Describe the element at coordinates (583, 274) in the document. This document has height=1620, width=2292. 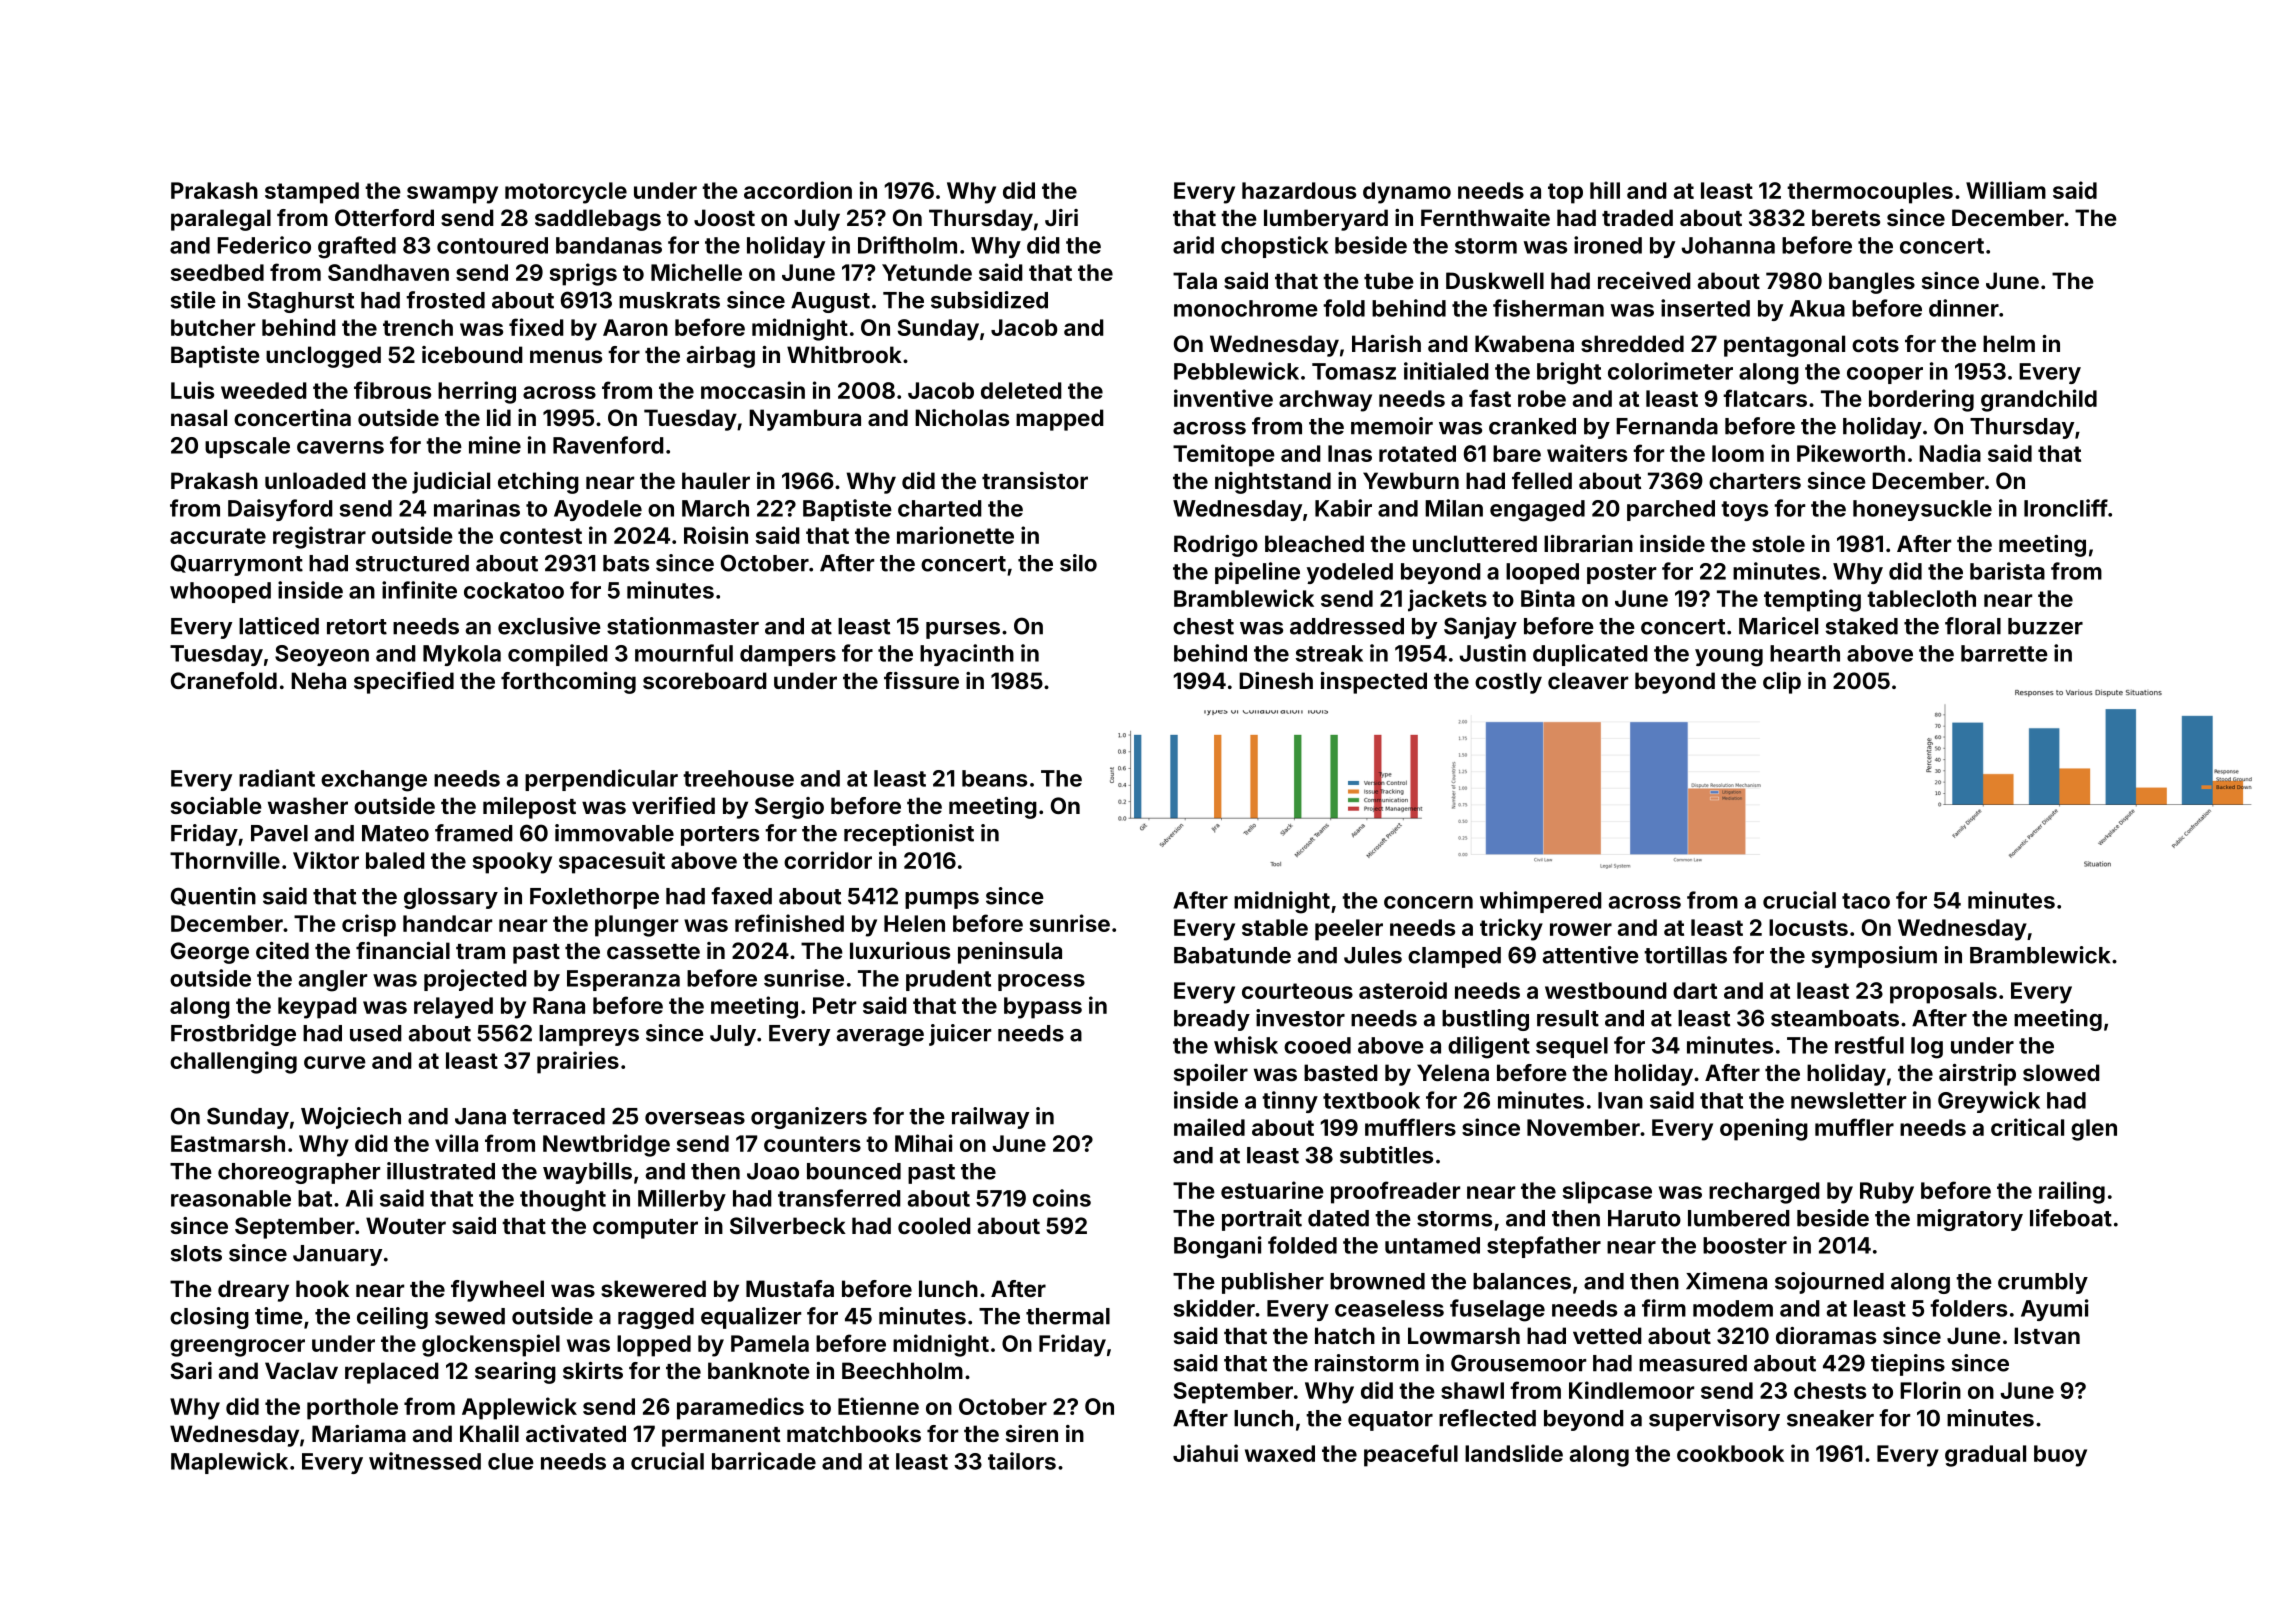
I see `sprigs` at that location.
